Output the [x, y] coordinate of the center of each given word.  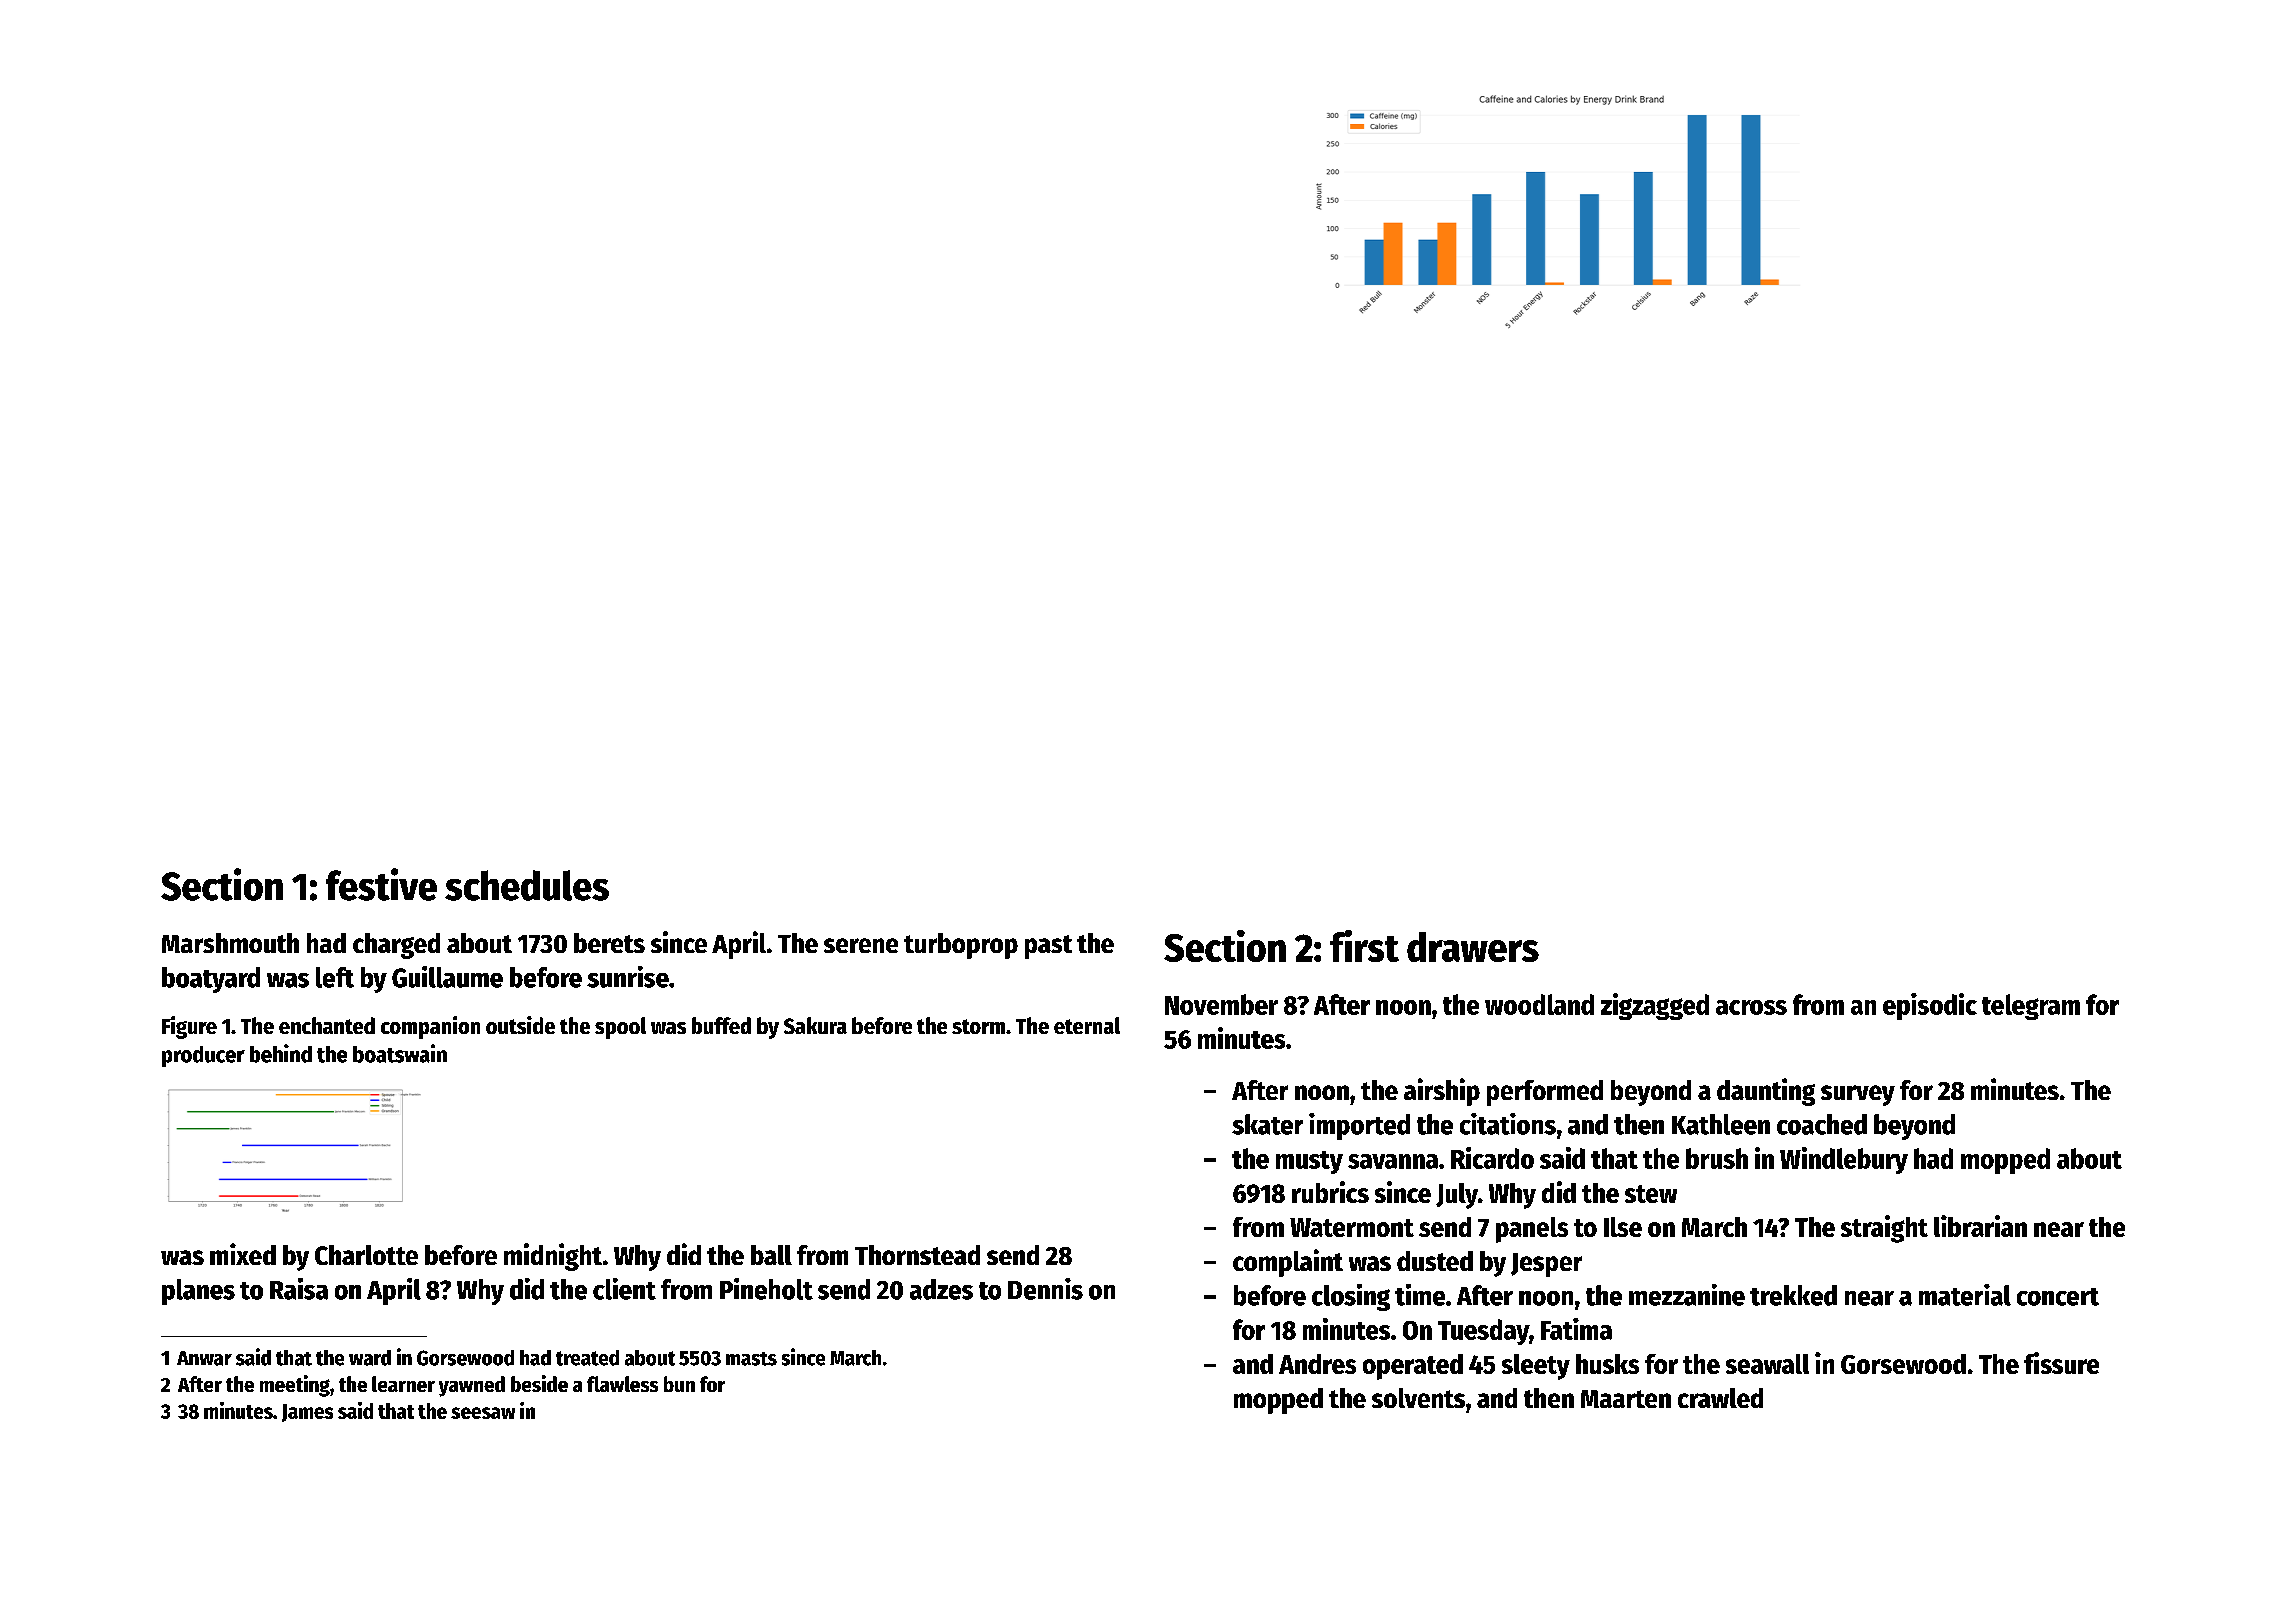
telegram [2031, 1007]
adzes [941, 1289]
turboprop [961, 946]
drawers [1473, 947]
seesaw [483, 1413]
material [1965, 1295]
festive [381, 884]
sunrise [628, 977]
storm [978, 1026]
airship [1442, 1092]
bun [679, 1384]
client [624, 1289]
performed [1545, 1093]
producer [203, 1056]
